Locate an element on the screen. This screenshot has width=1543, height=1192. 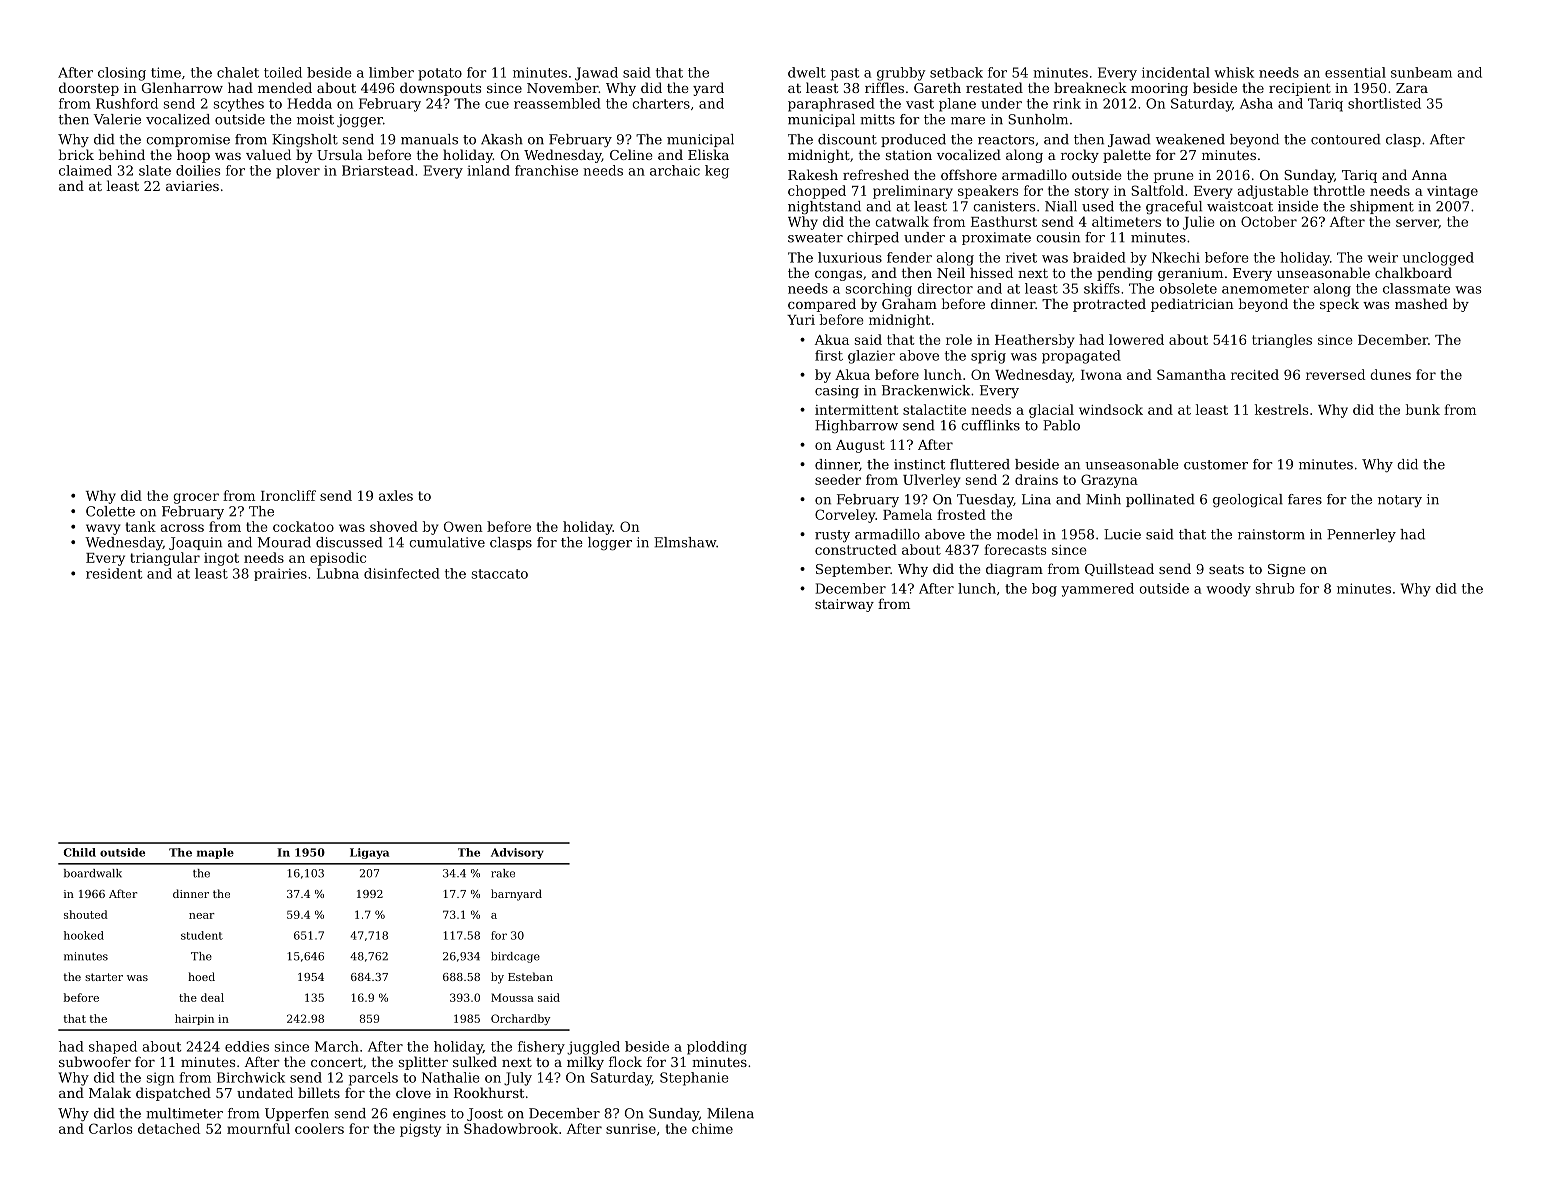
scorching is located at coordinates (879, 290).
